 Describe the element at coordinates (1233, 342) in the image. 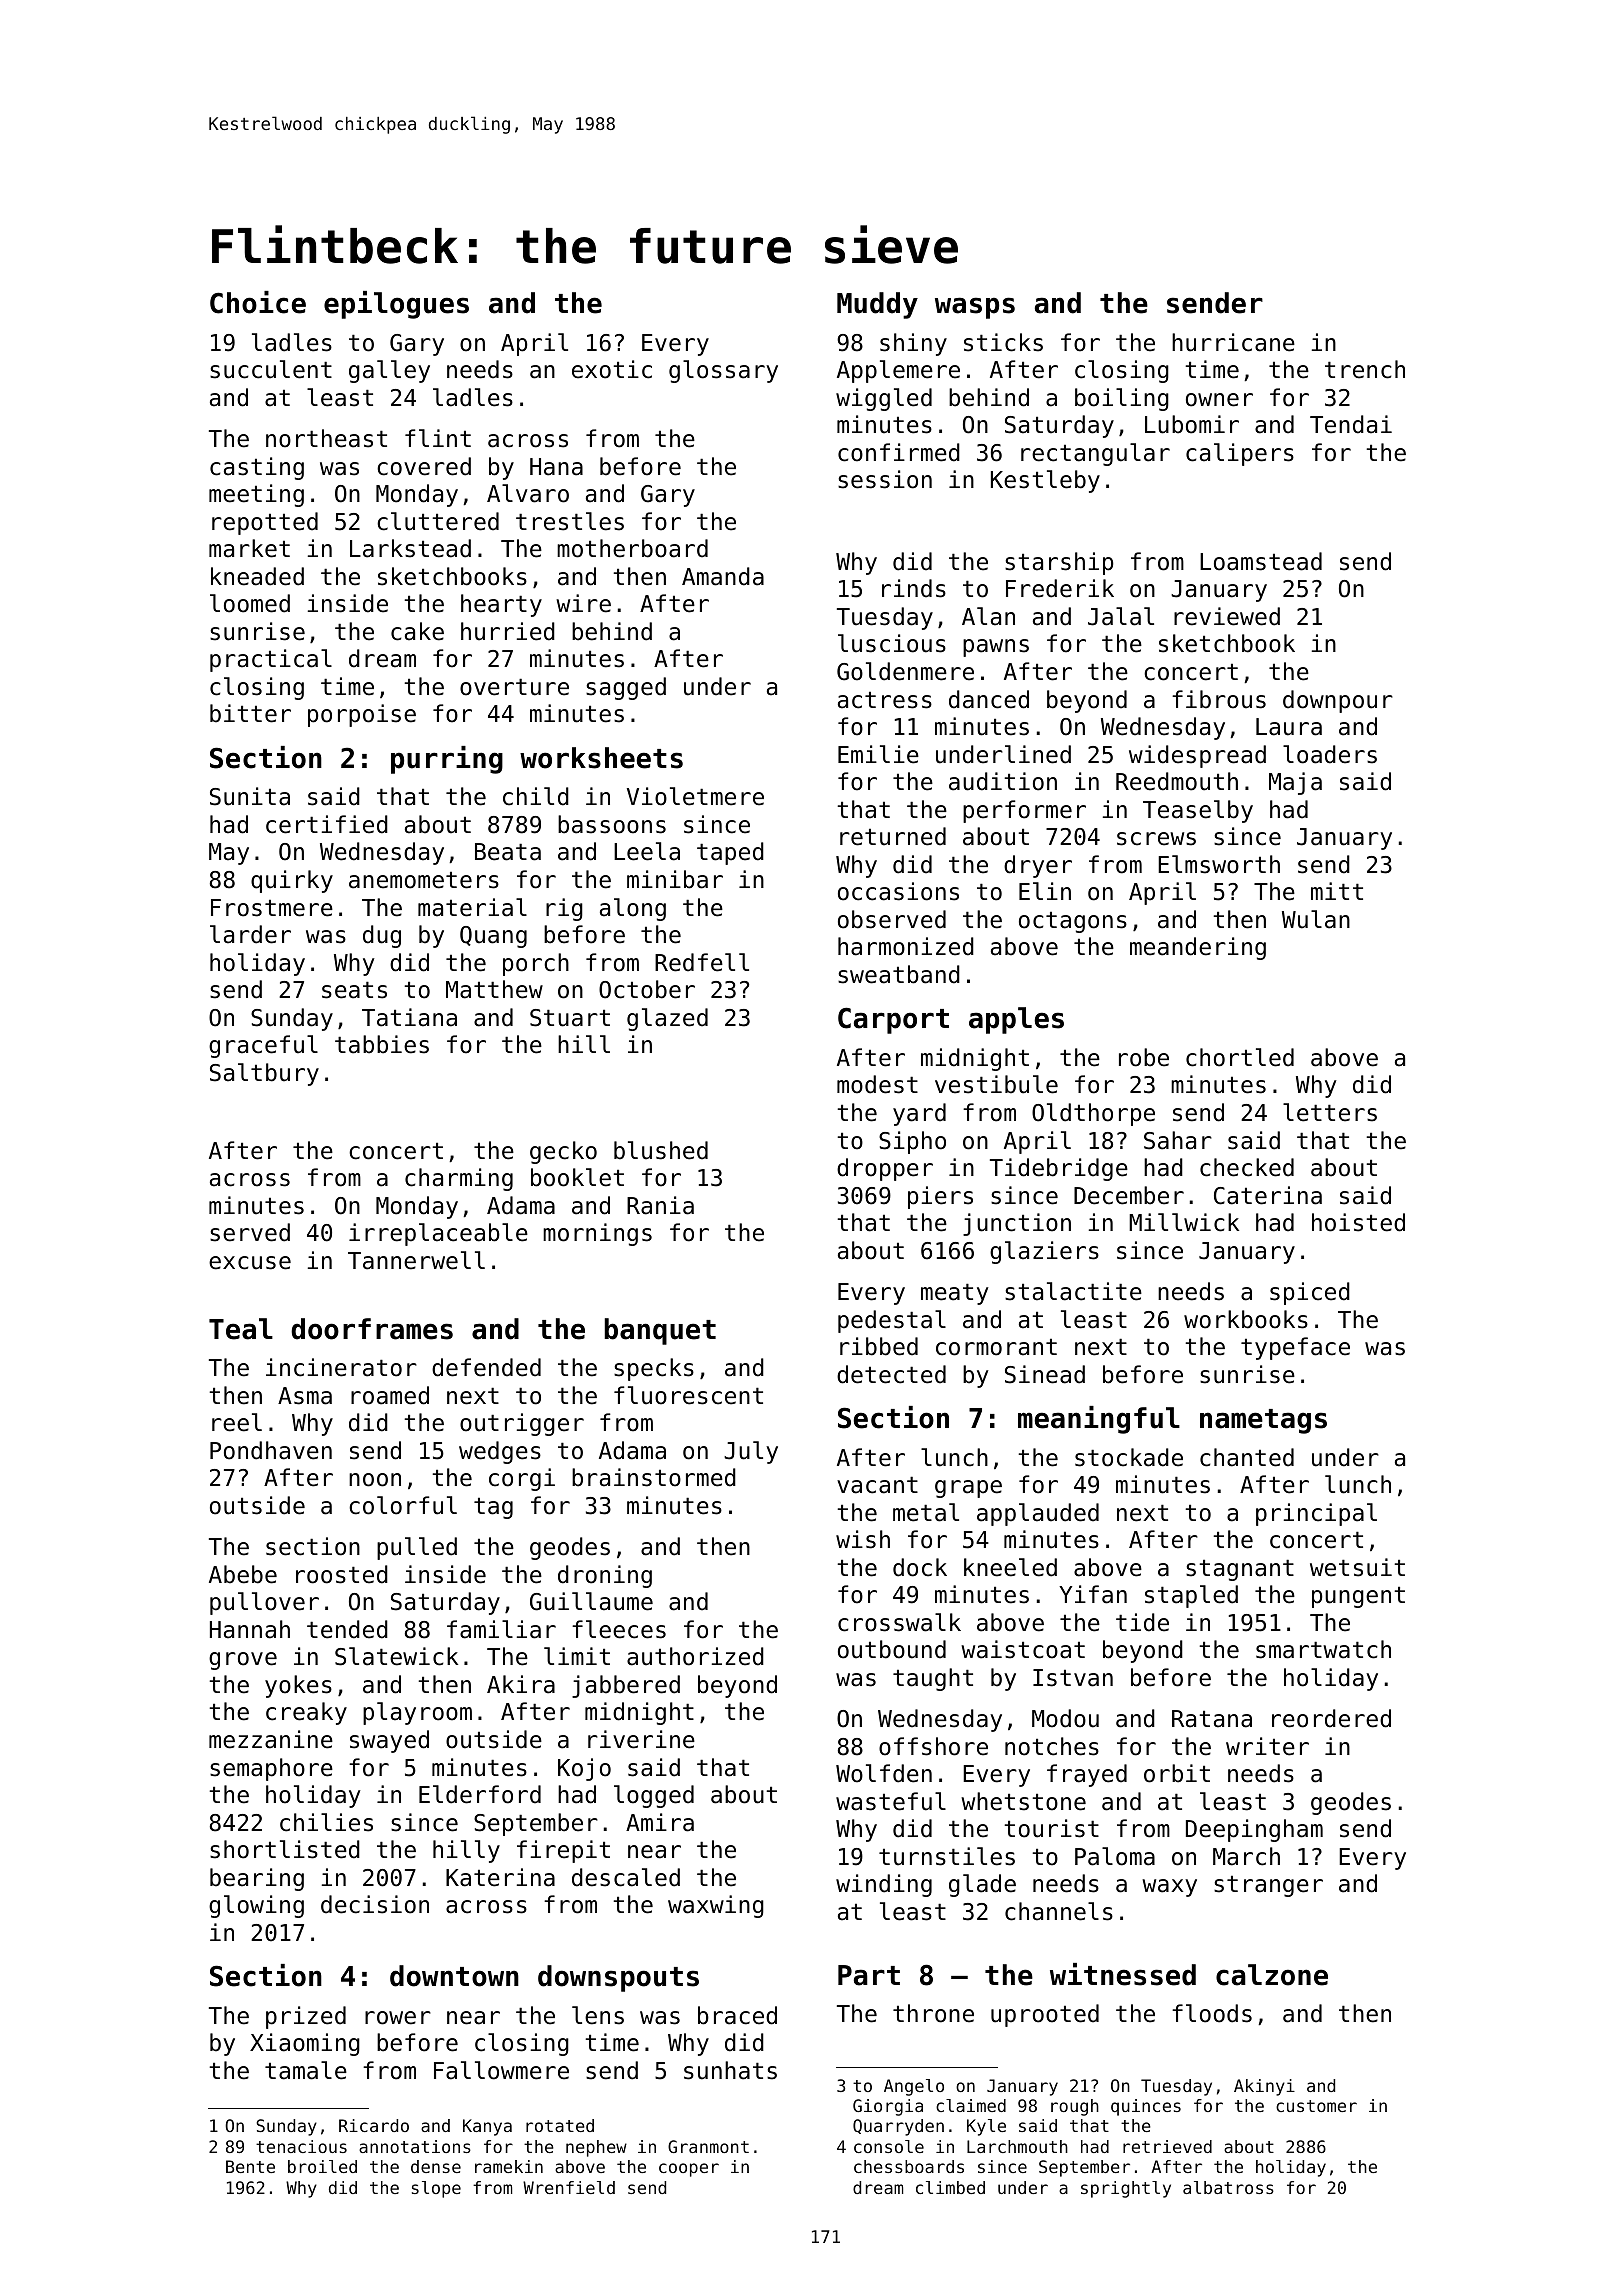

I see `hurricane` at that location.
